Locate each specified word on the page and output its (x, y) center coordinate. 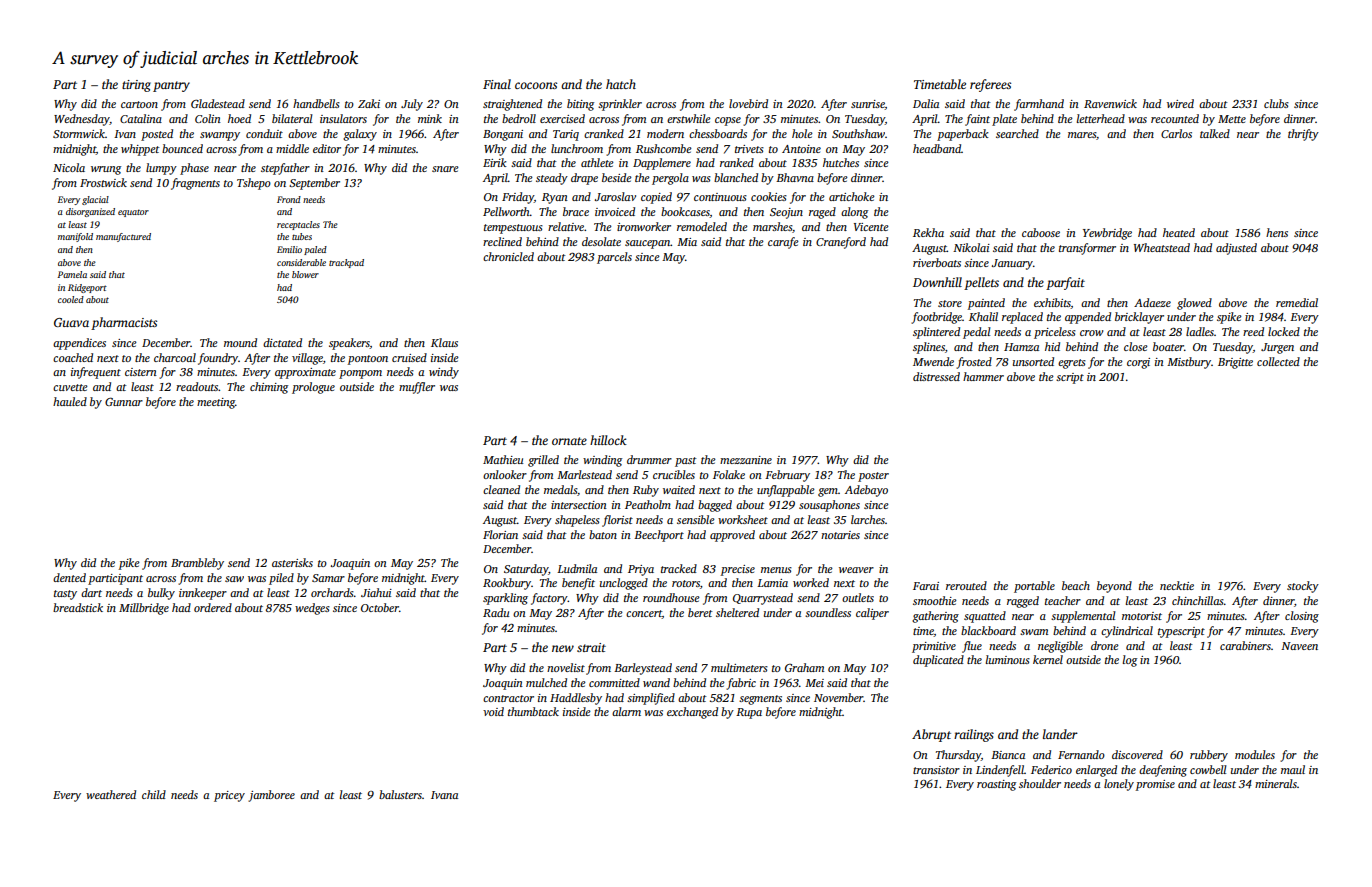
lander (1060, 734)
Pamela (72, 274)
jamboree (271, 796)
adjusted (1236, 249)
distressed (936, 376)
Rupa (749, 713)
